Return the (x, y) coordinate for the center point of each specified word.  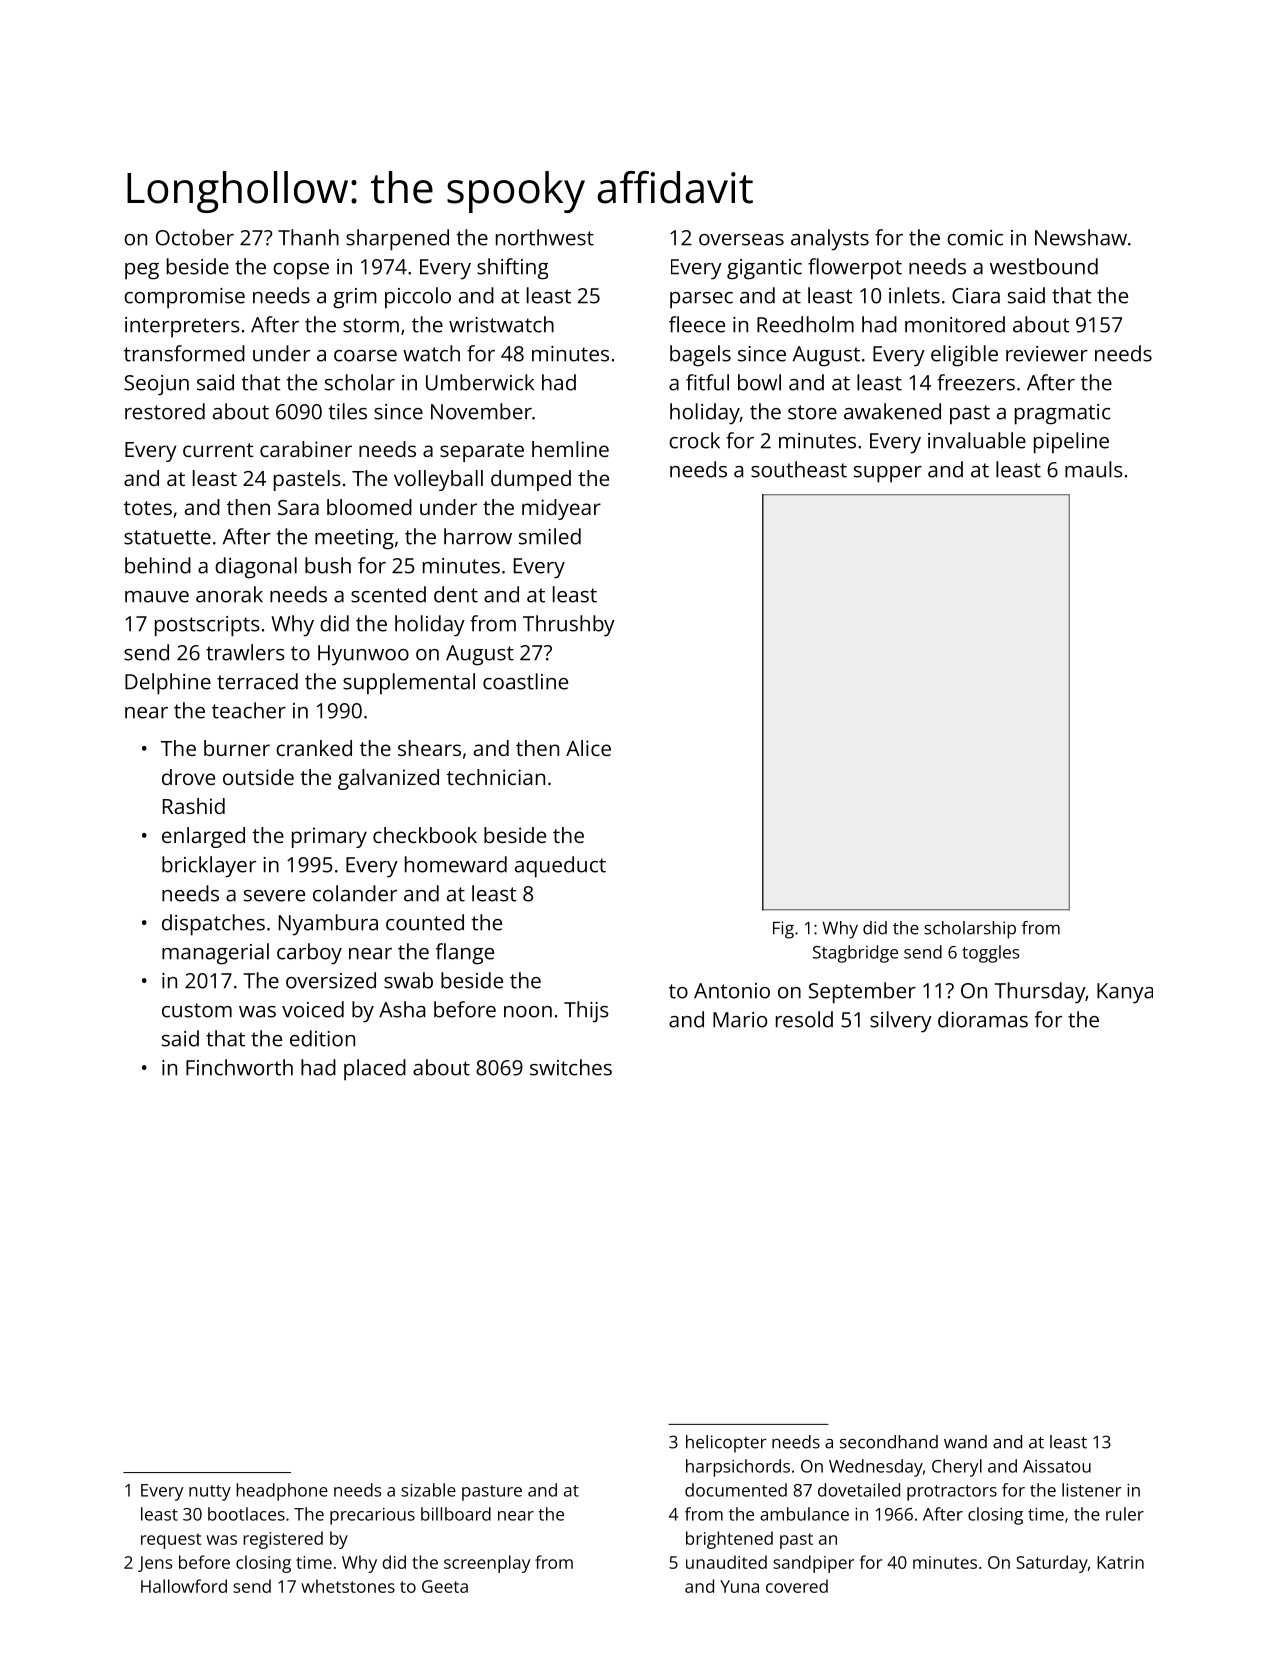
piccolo (418, 298)
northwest (545, 237)
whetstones (348, 1586)
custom (197, 1010)
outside (258, 777)
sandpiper (813, 1564)
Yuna (739, 1586)
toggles (990, 954)
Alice (588, 748)
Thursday (1040, 993)
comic (975, 238)
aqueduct (560, 867)
